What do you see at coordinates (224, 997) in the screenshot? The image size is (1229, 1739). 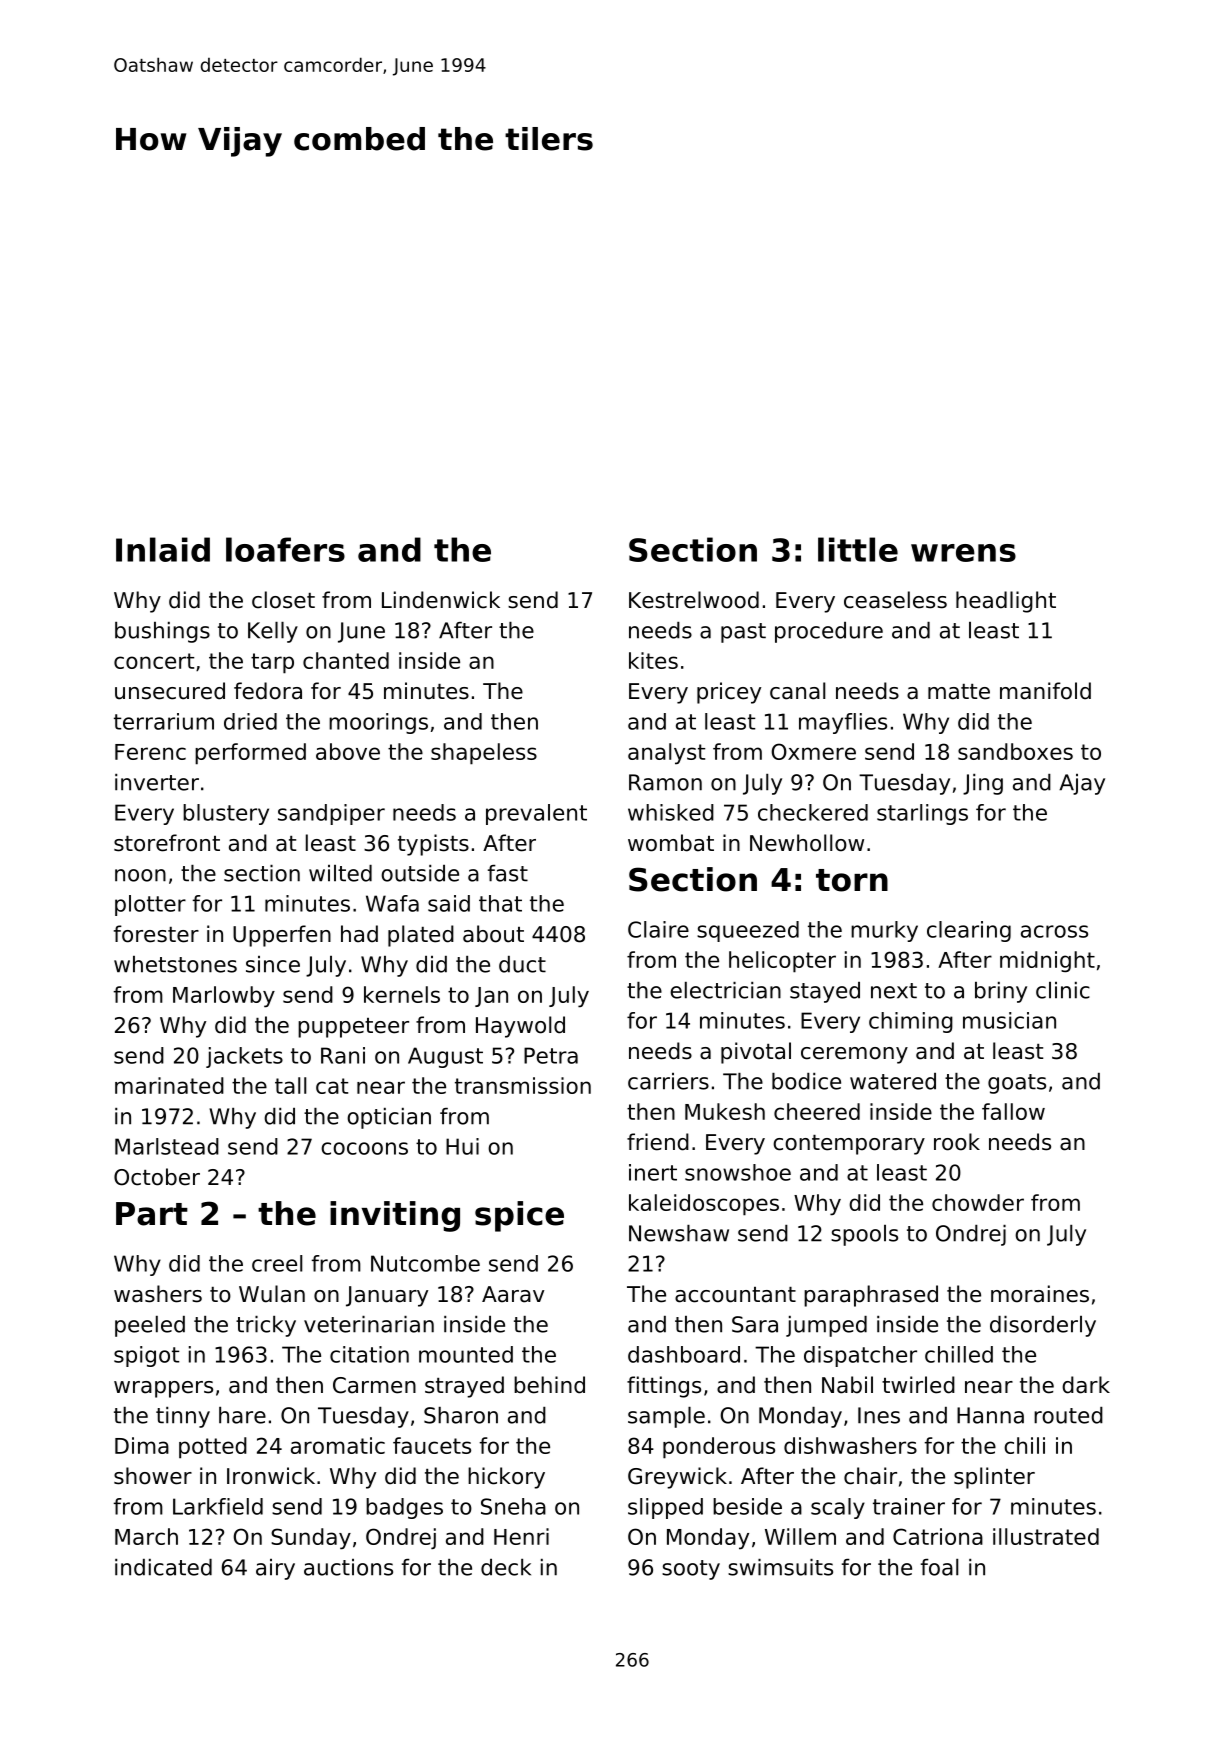 I see `Marlowby` at bounding box center [224, 997].
